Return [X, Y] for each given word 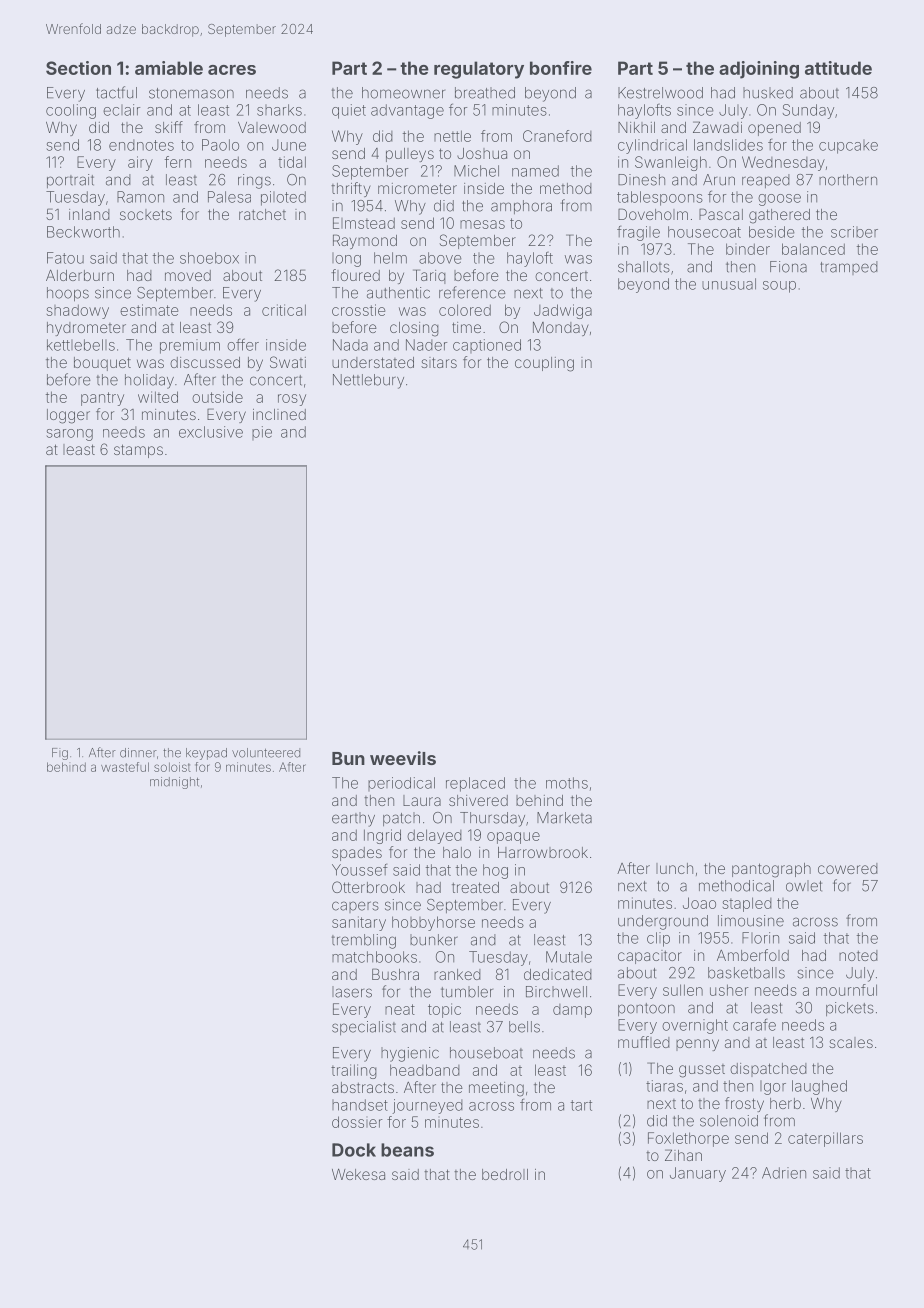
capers [355, 907]
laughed [819, 1087]
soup [779, 287]
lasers [352, 992]
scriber [854, 232]
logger [68, 416]
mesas [482, 224]
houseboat [486, 1053]
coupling [544, 364]
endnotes [141, 145]
